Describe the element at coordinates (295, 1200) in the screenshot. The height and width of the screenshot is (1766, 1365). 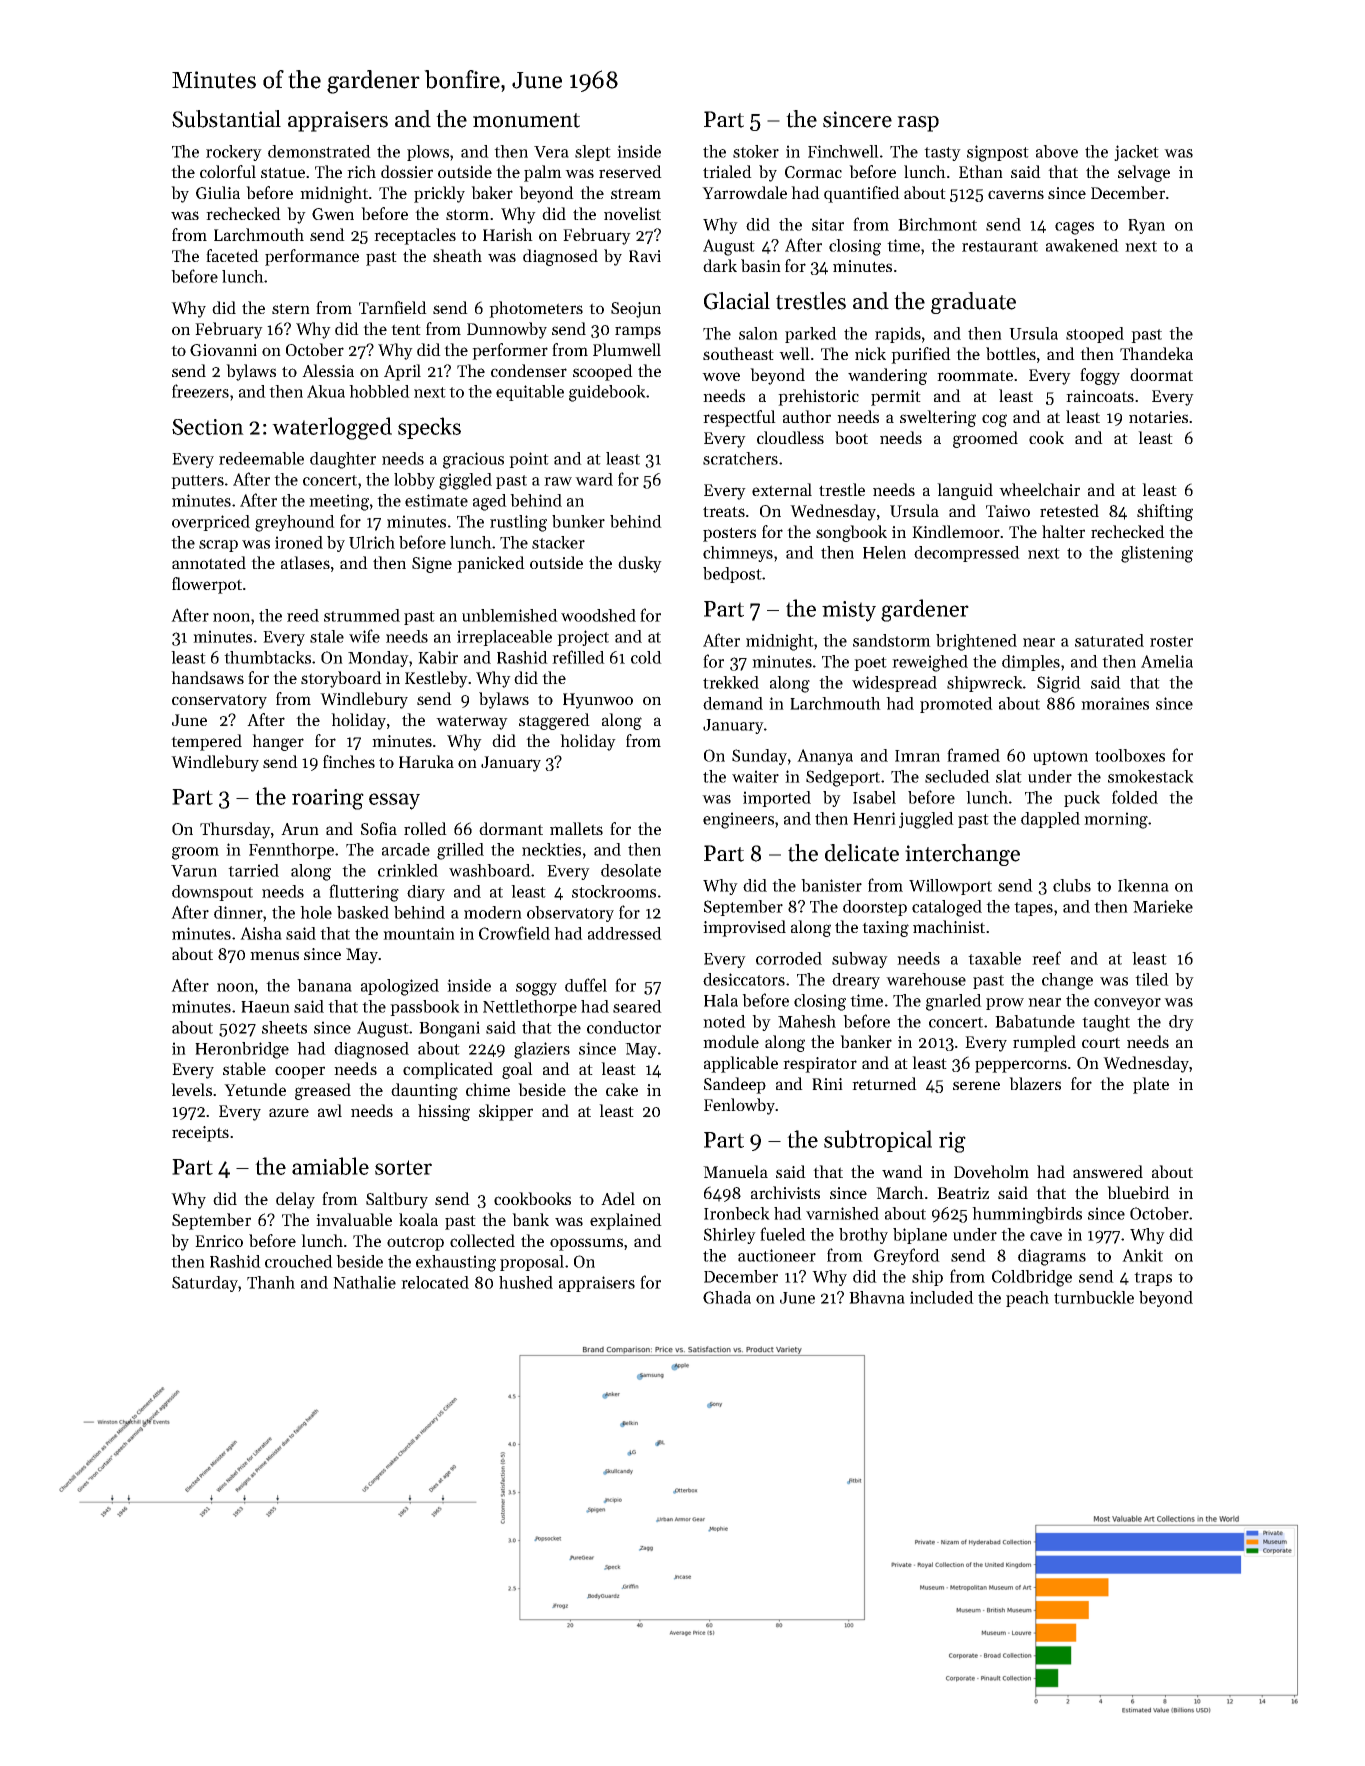
I see `delay` at that location.
